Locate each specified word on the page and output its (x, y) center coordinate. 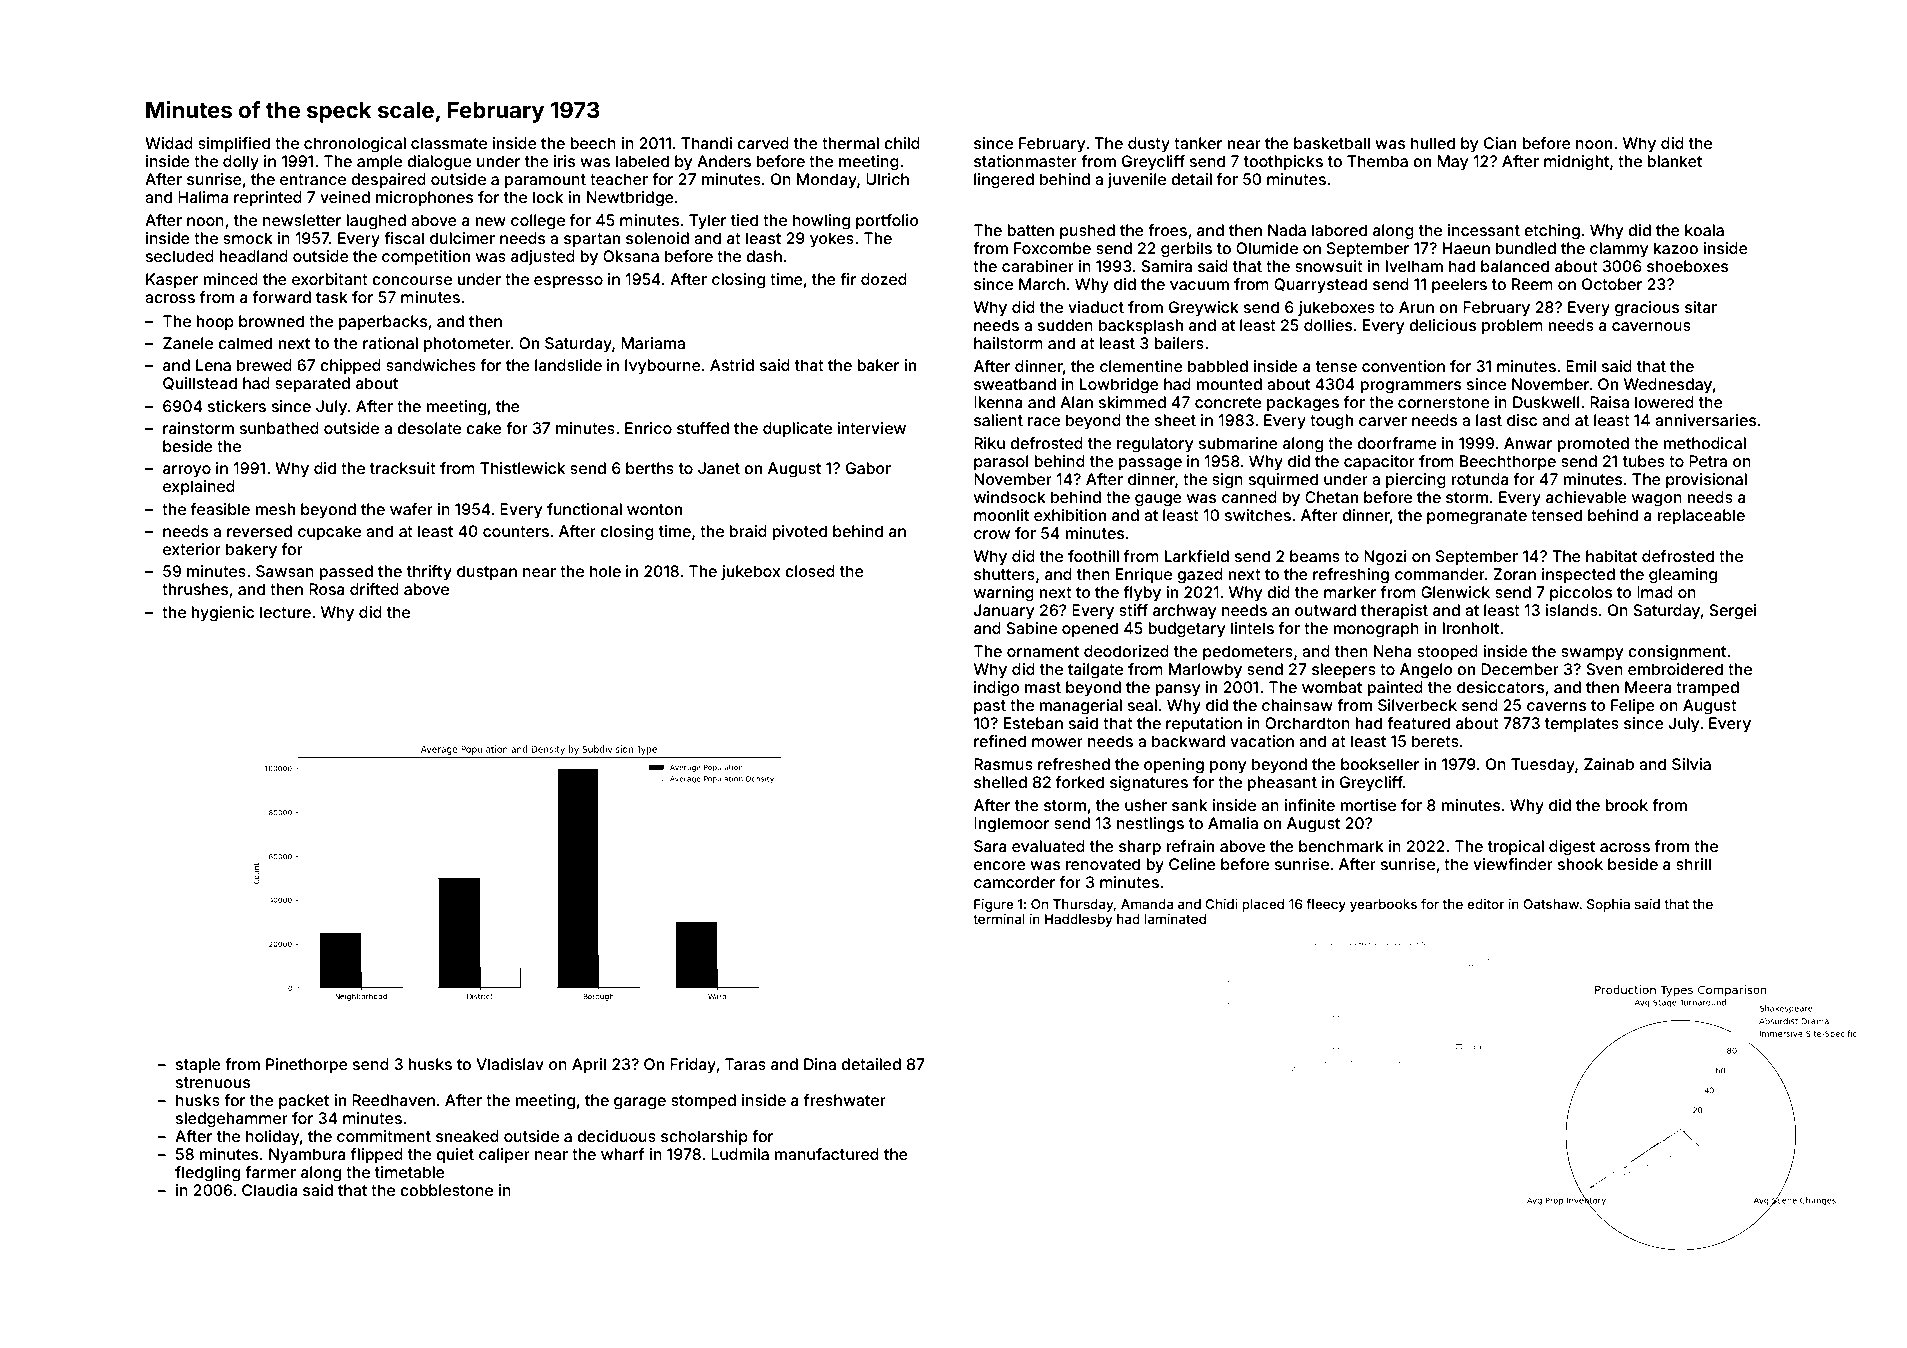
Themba (1377, 161)
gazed (1200, 576)
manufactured (826, 1154)
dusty (1149, 145)
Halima (203, 197)
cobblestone (446, 1190)
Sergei (1732, 612)
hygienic (222, 614)
